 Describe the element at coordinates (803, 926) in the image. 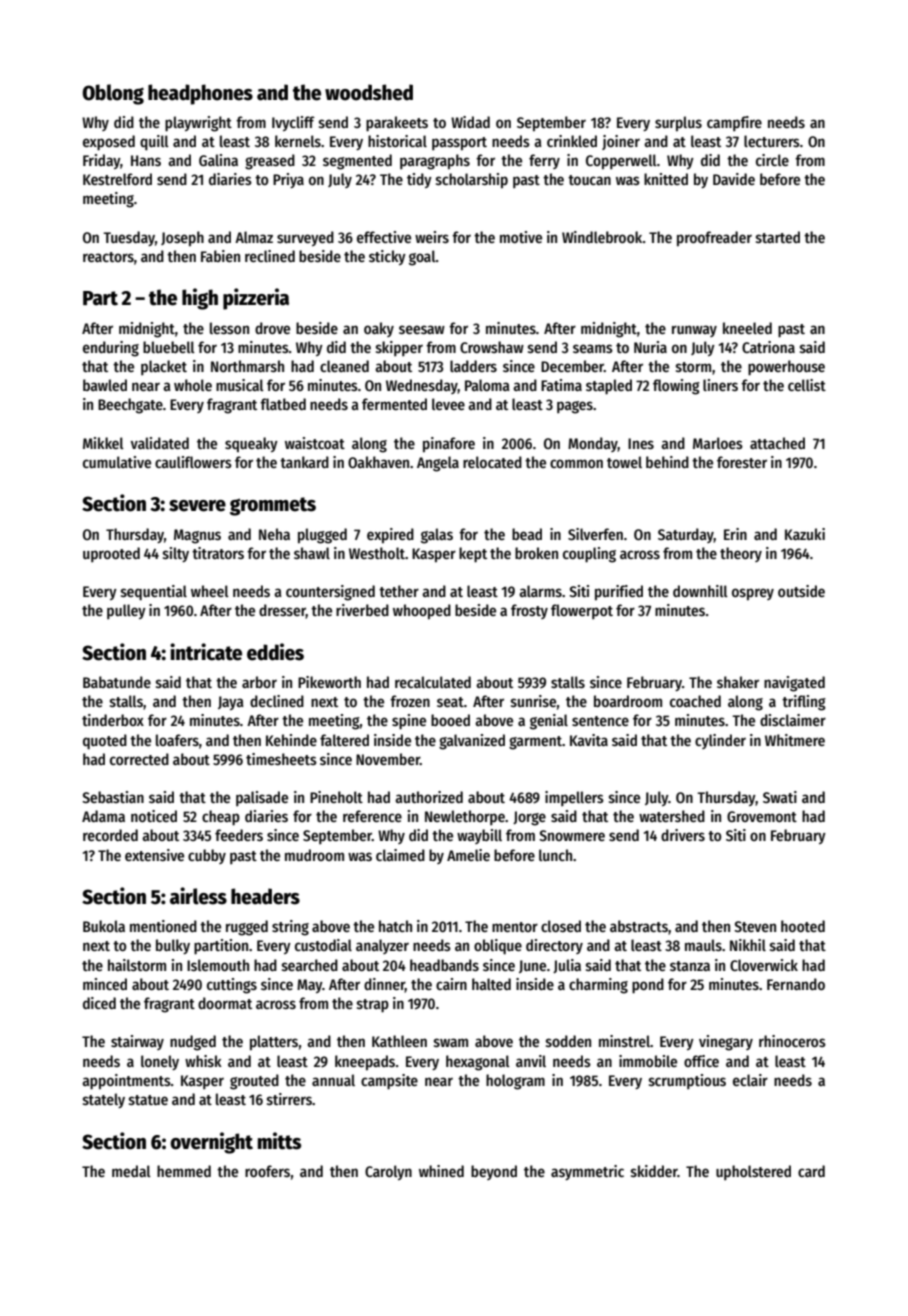

I see `hooted` at that location.
